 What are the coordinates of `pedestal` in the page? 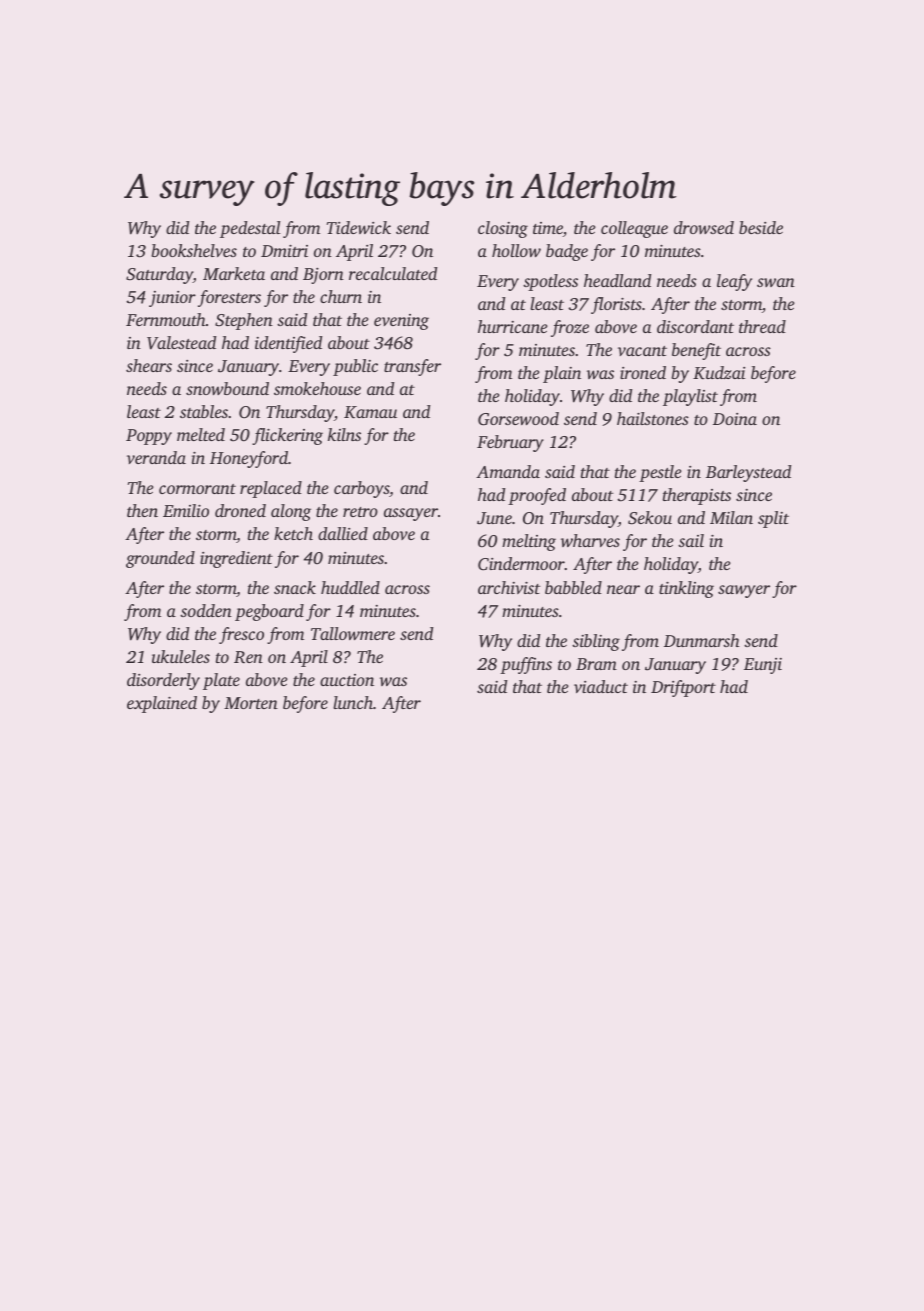 It's located at (250, 229).
